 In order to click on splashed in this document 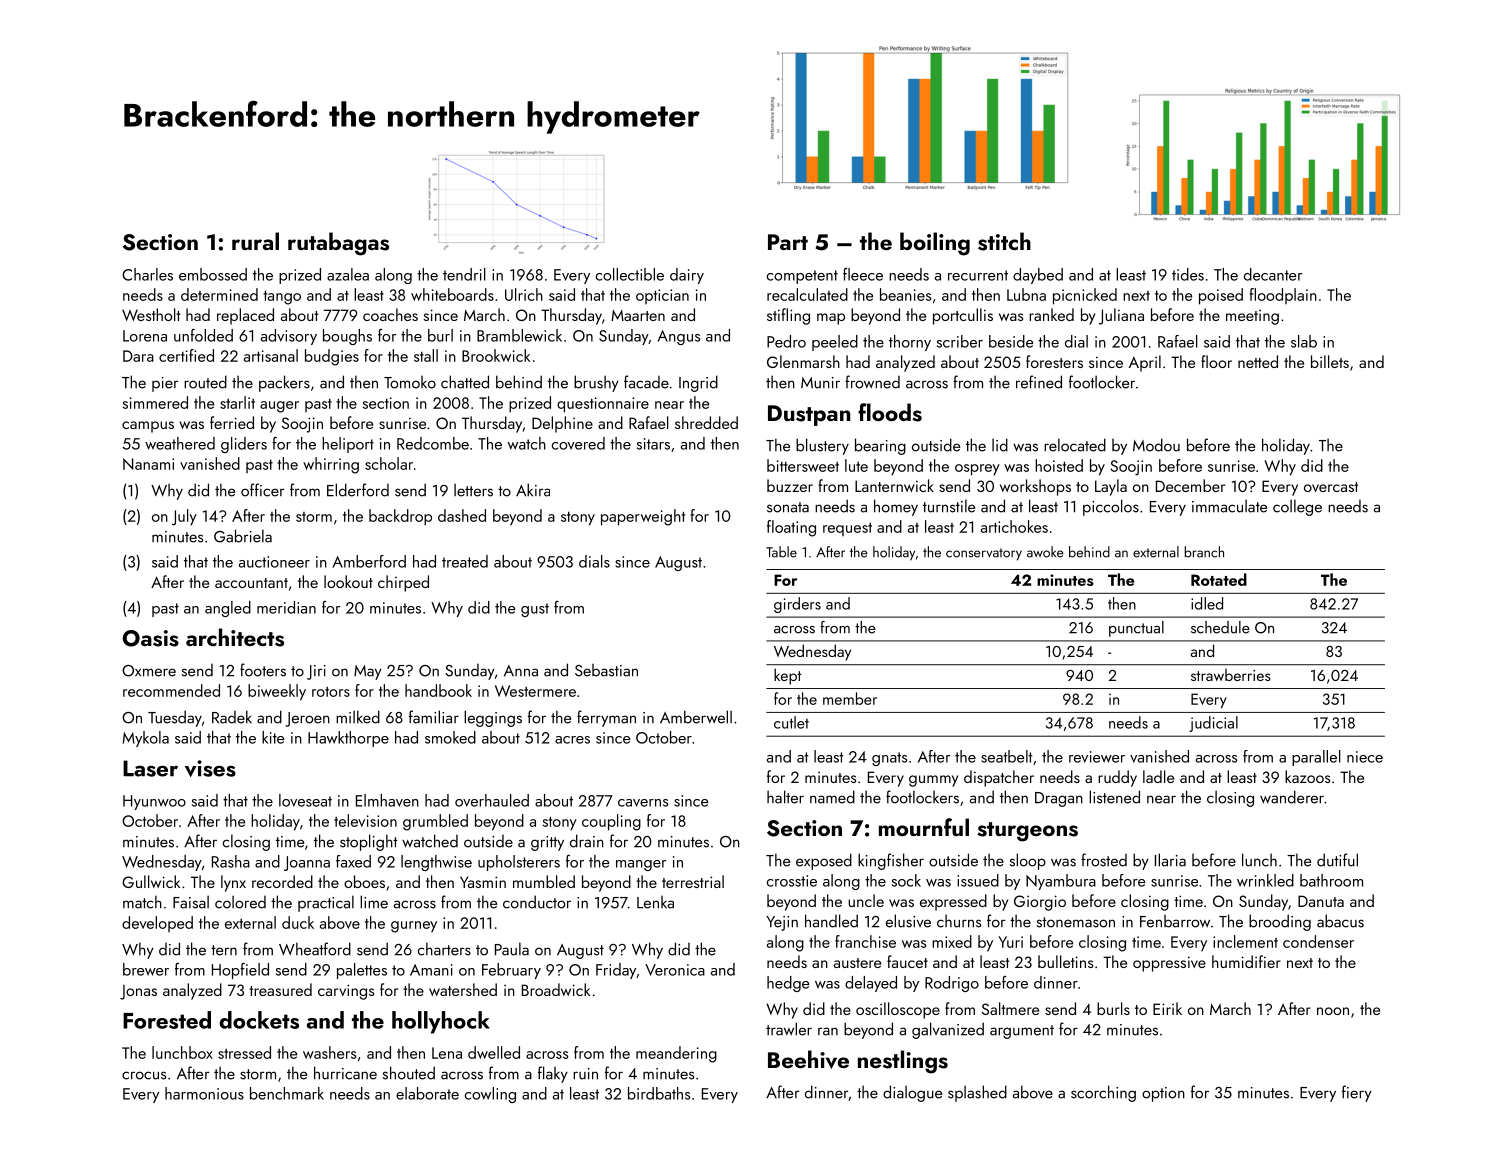, I will do `click(977, 1093)`.
